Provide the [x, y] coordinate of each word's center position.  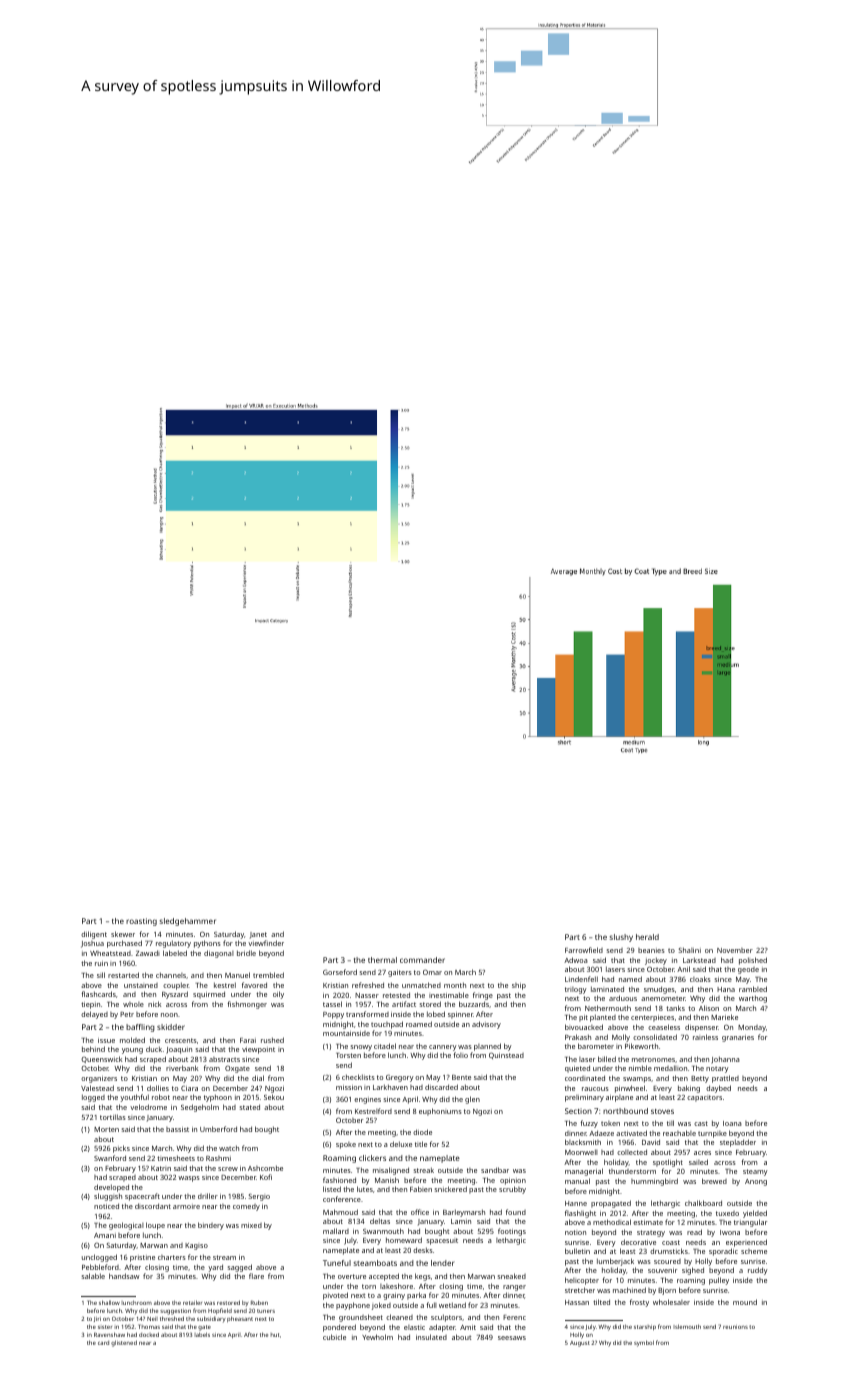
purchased [124, 944]
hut [275, 1335]
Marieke [724, 1017]
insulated [431, 1337]
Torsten [348, 1055]
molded [132, 1040]
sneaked [512, 1276]
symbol [644, 1343]
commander [422, 960]
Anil [683, 969]
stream [224, 1257]
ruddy [758, 1271]
